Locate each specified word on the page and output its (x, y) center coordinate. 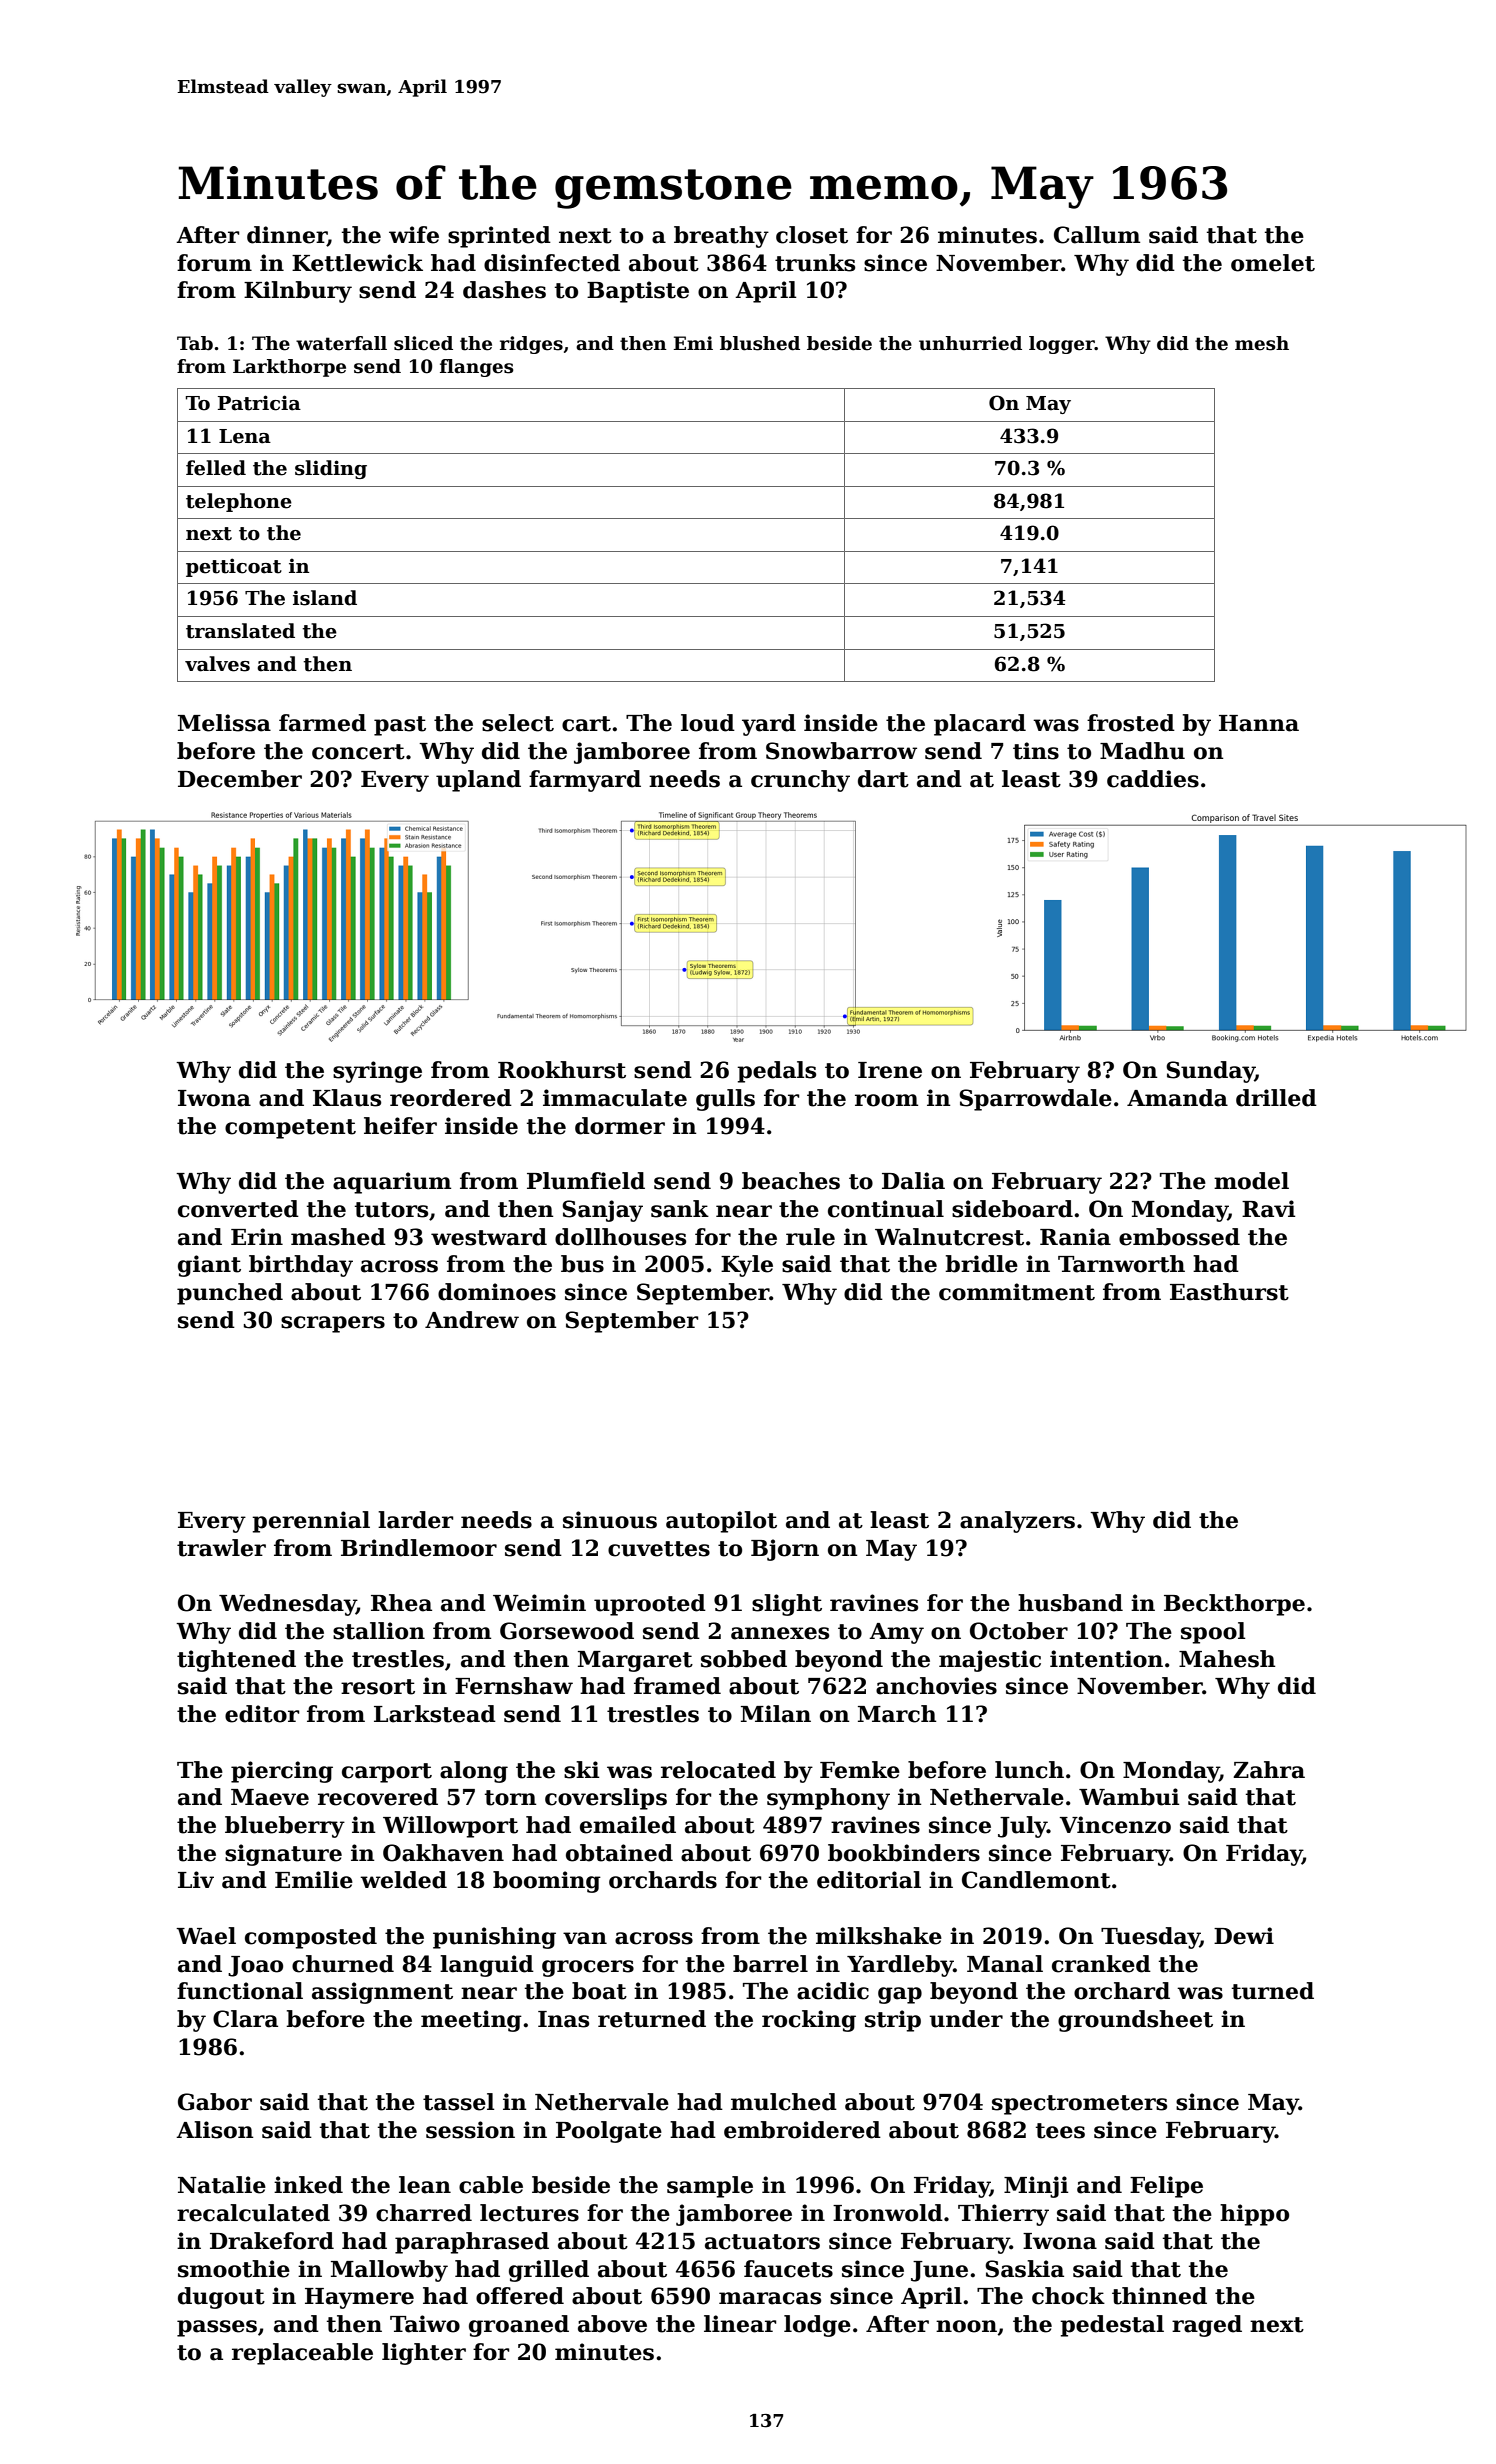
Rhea (401, 1603)
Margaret (635, 1661)
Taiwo (425, 2324)
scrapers (333, 1324)
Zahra (1269, 1770)
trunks (815, 263)
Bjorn (785, 1550)
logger (1062, 345)
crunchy (800, 781)
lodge (817, 2326)
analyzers (1017, 1522)
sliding (331, 469)
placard (980, 725)
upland (478, 781)
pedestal (1112, 2326)
